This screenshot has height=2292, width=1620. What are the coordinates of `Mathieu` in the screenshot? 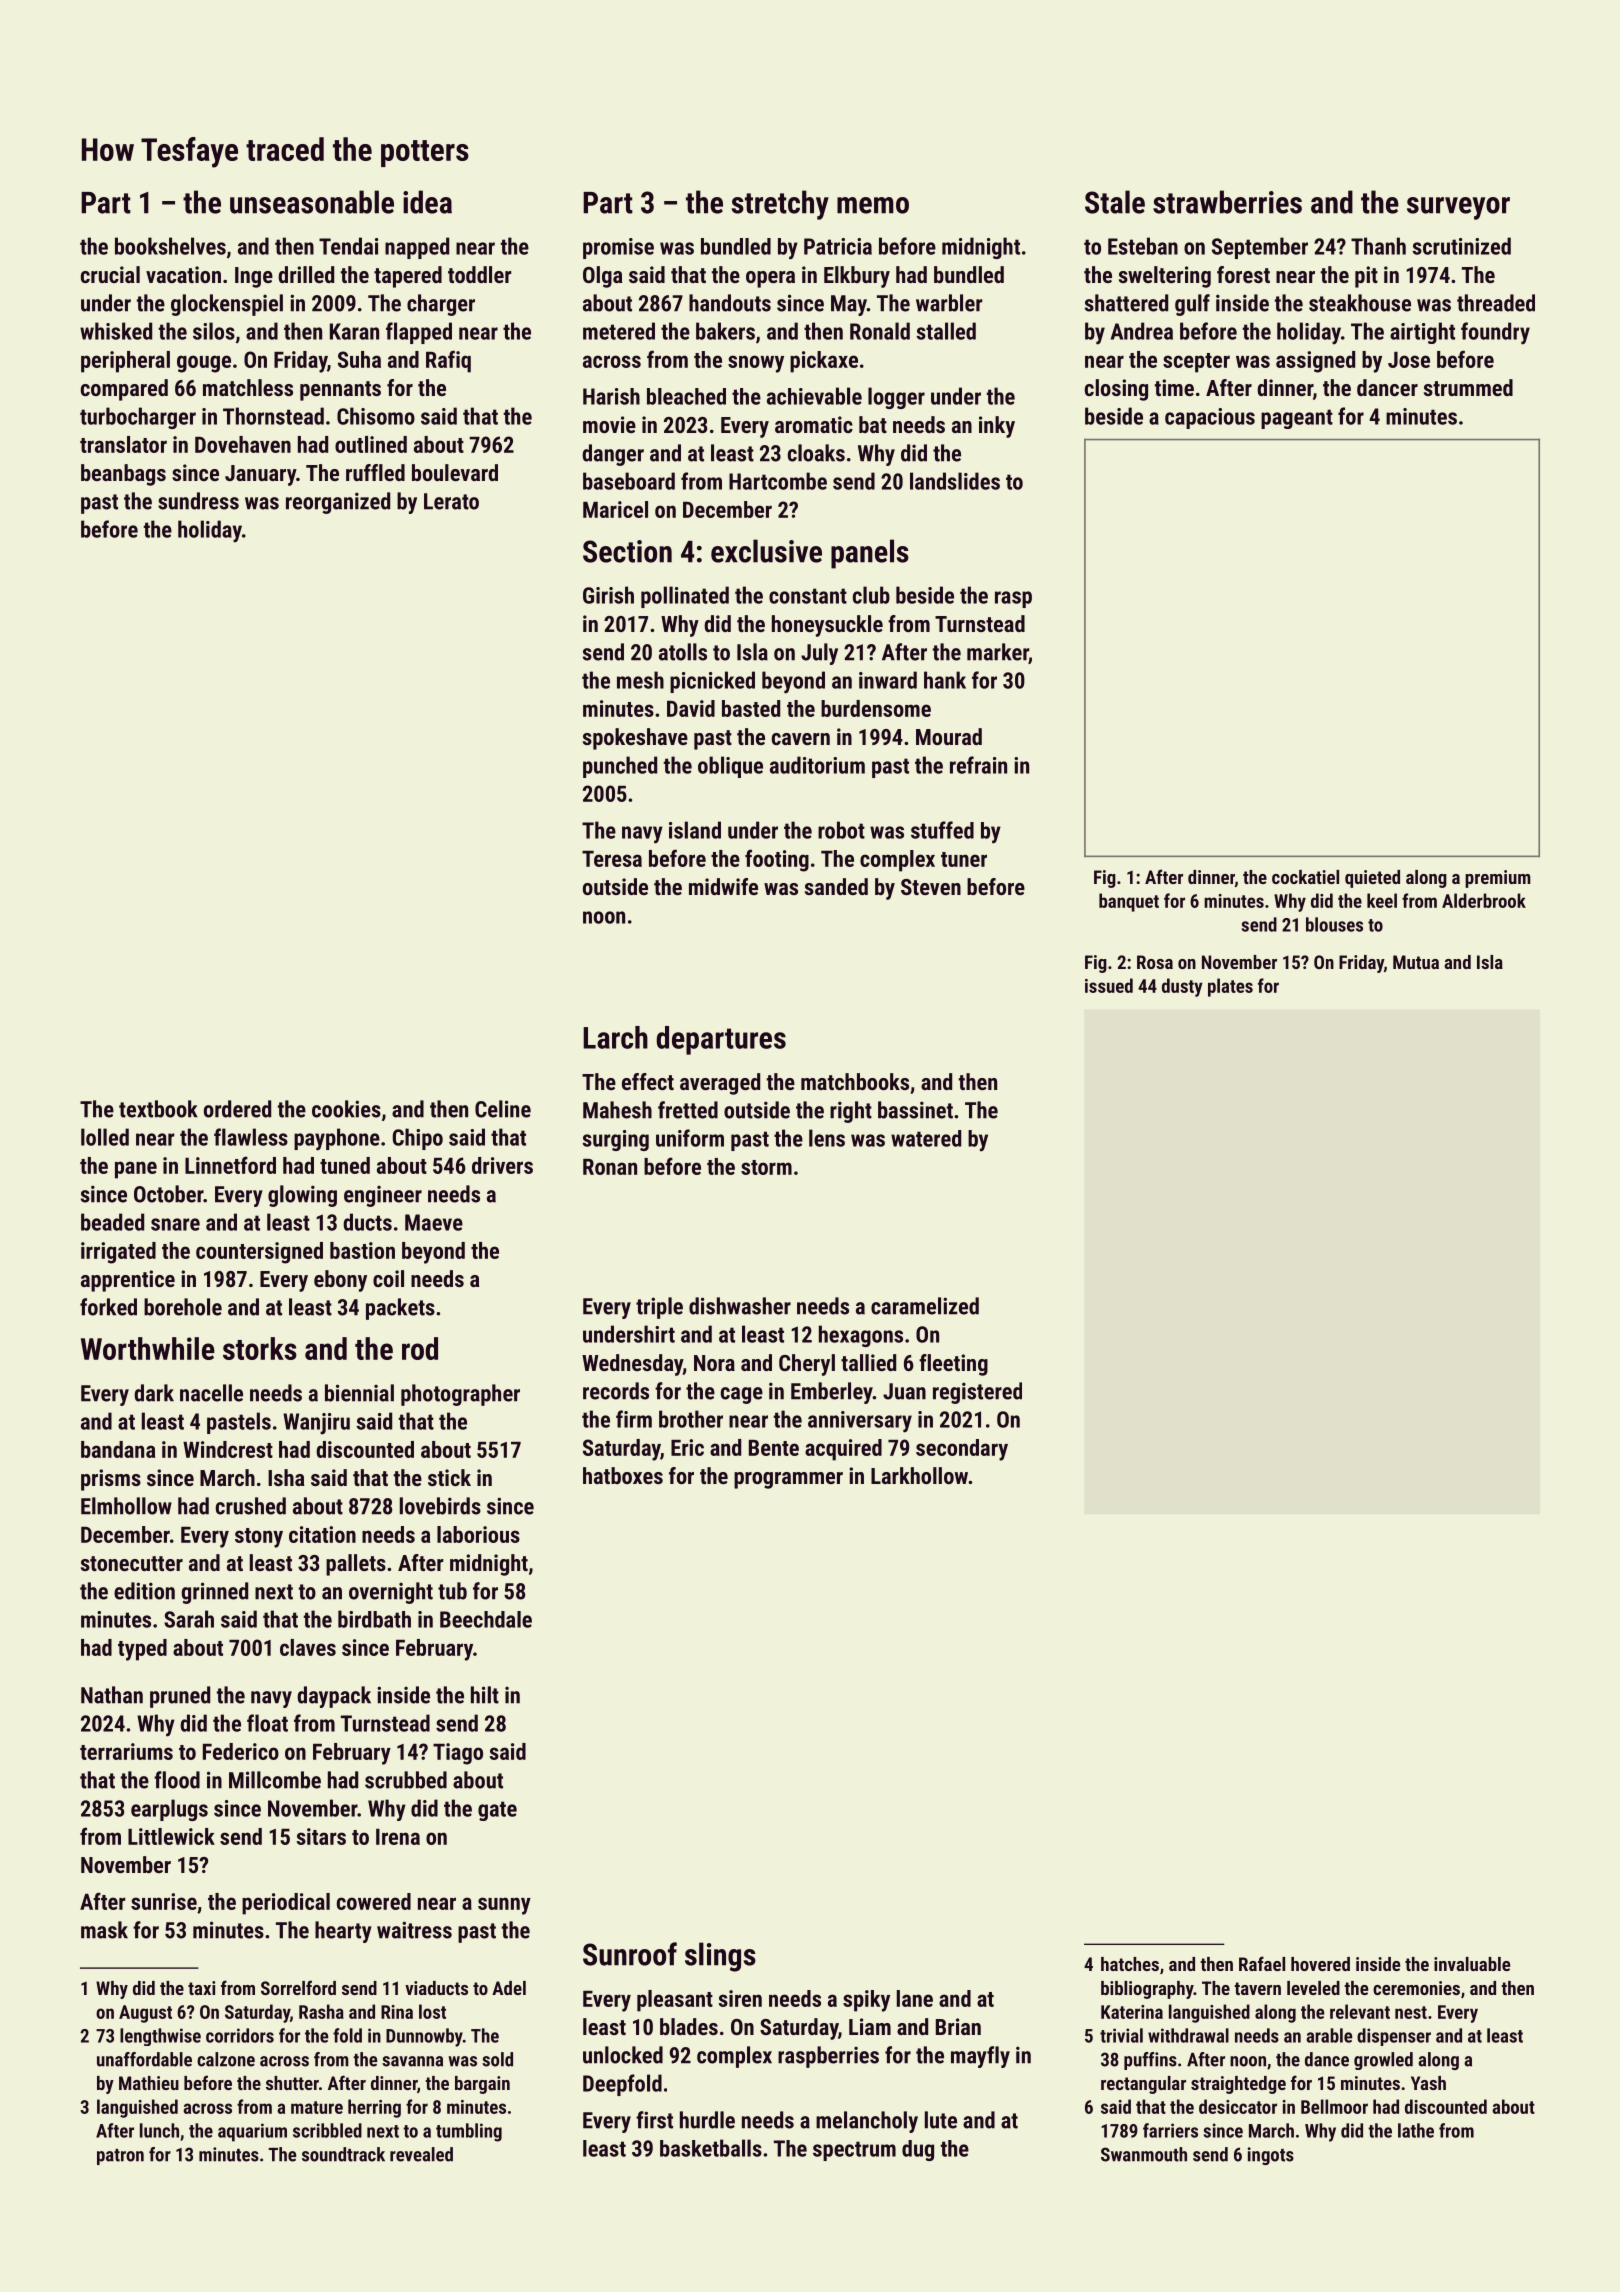 It's located at (149, 2083).
